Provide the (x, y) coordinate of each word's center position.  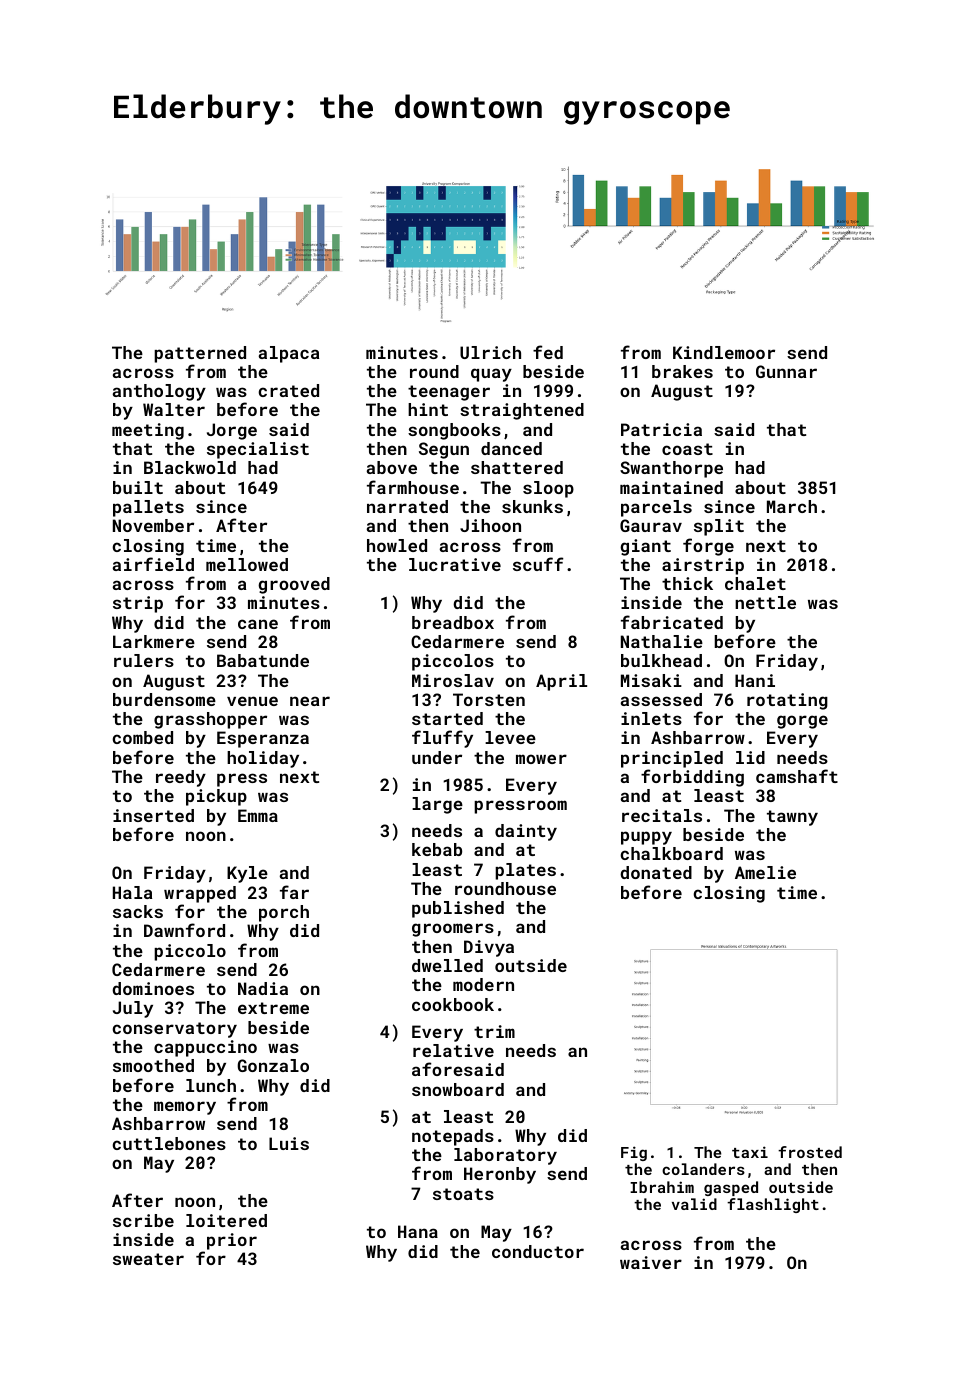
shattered (517, 467)
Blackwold (190, 467)
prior (232, 1241)
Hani (755, 680)
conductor (538, 1251)
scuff (538, 564)
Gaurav (651, 525)
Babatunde (263, 660)
